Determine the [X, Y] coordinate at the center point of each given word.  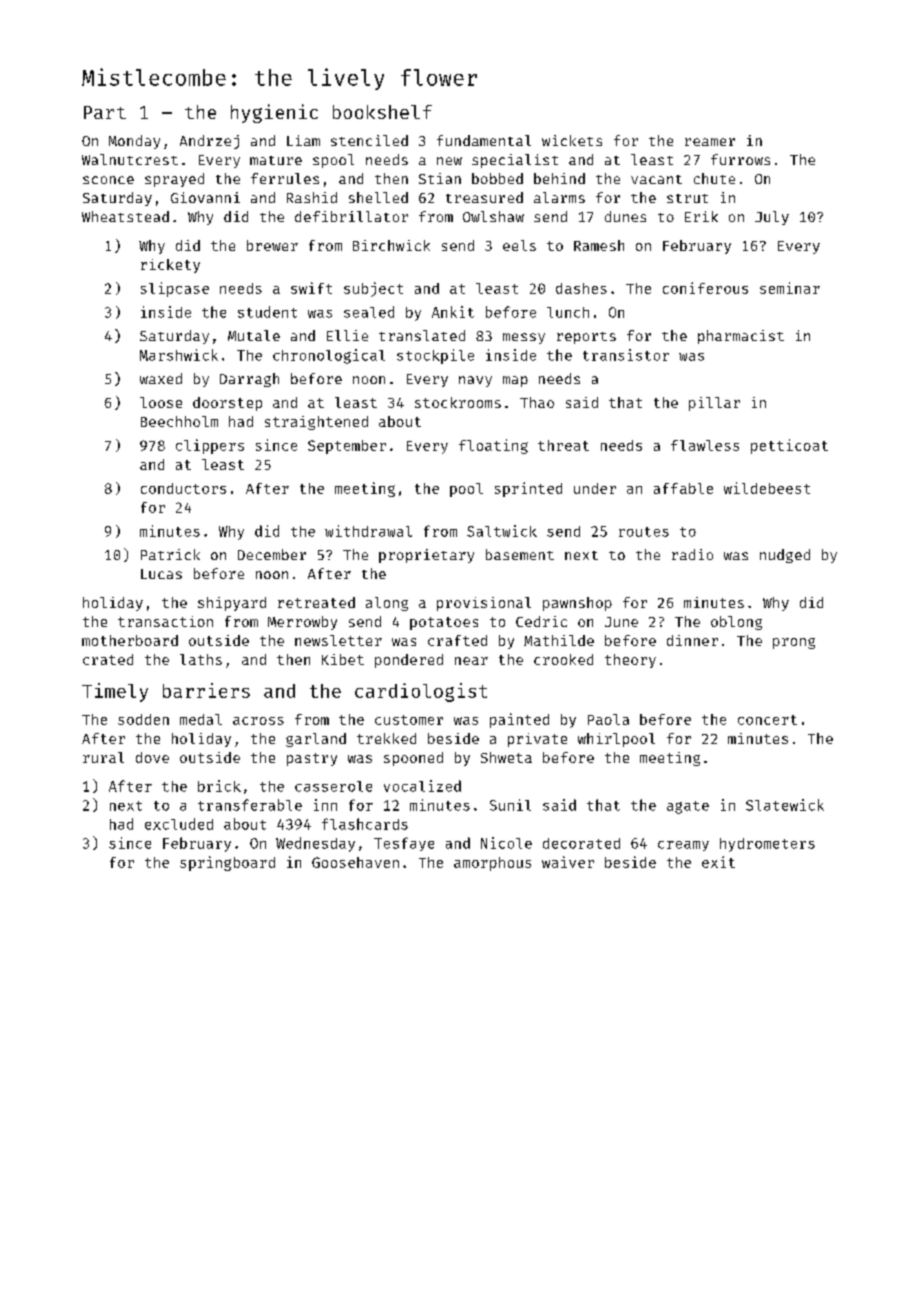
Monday [134, 142]
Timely [115, 692]
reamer [710, 142]
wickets [572, 140]
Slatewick [785, 805]
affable [683, 488]
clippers [210, 446]
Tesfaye [404, 844]
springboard [227, 863]
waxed [161, 378]
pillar [714, 404]
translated [422, 335]
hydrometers [767, 845]
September [347, 447]
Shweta [506, 757]
